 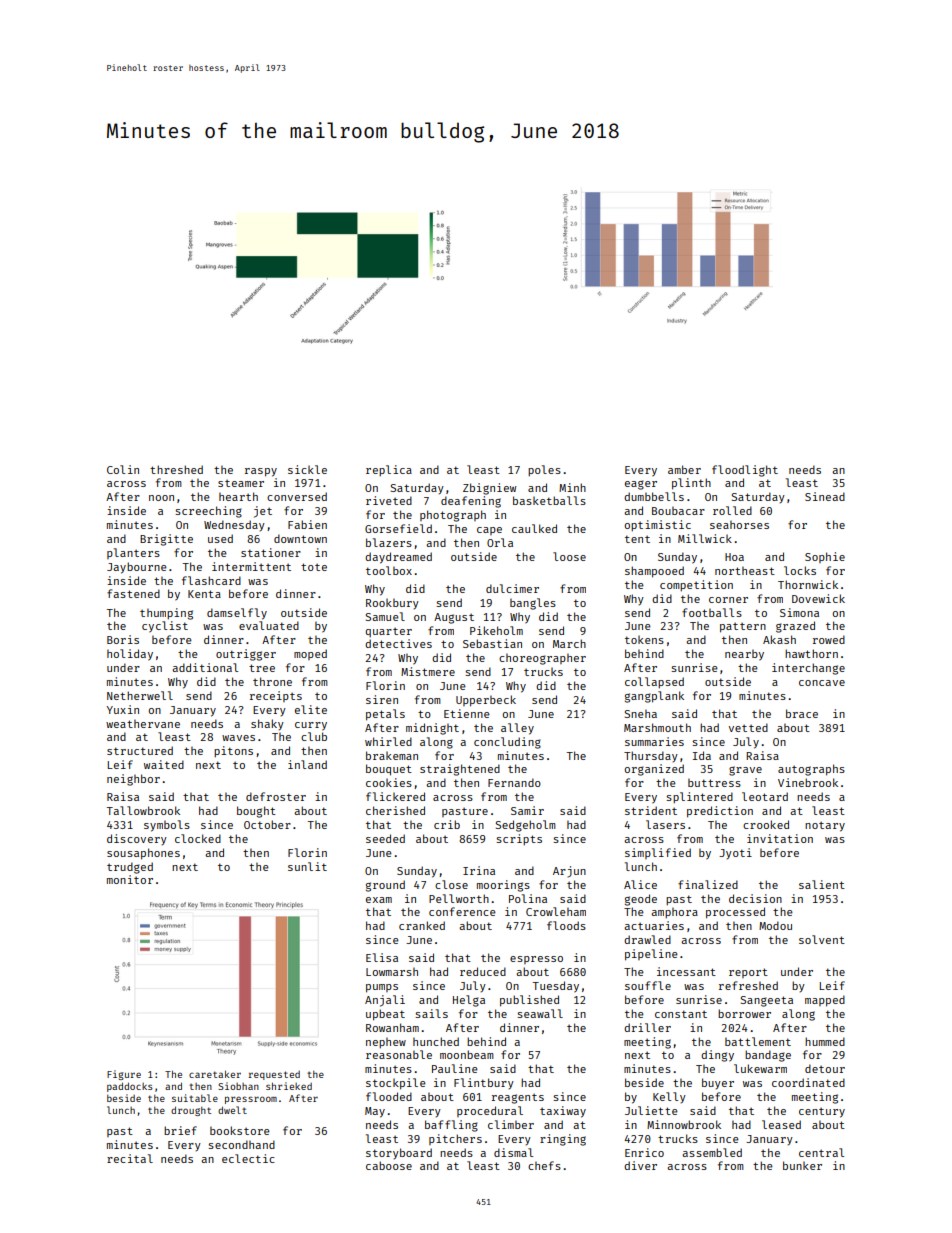 What do you see at coordinates (123, 469) in the image?
I see `Colin` at bounding box center [123, 469].
